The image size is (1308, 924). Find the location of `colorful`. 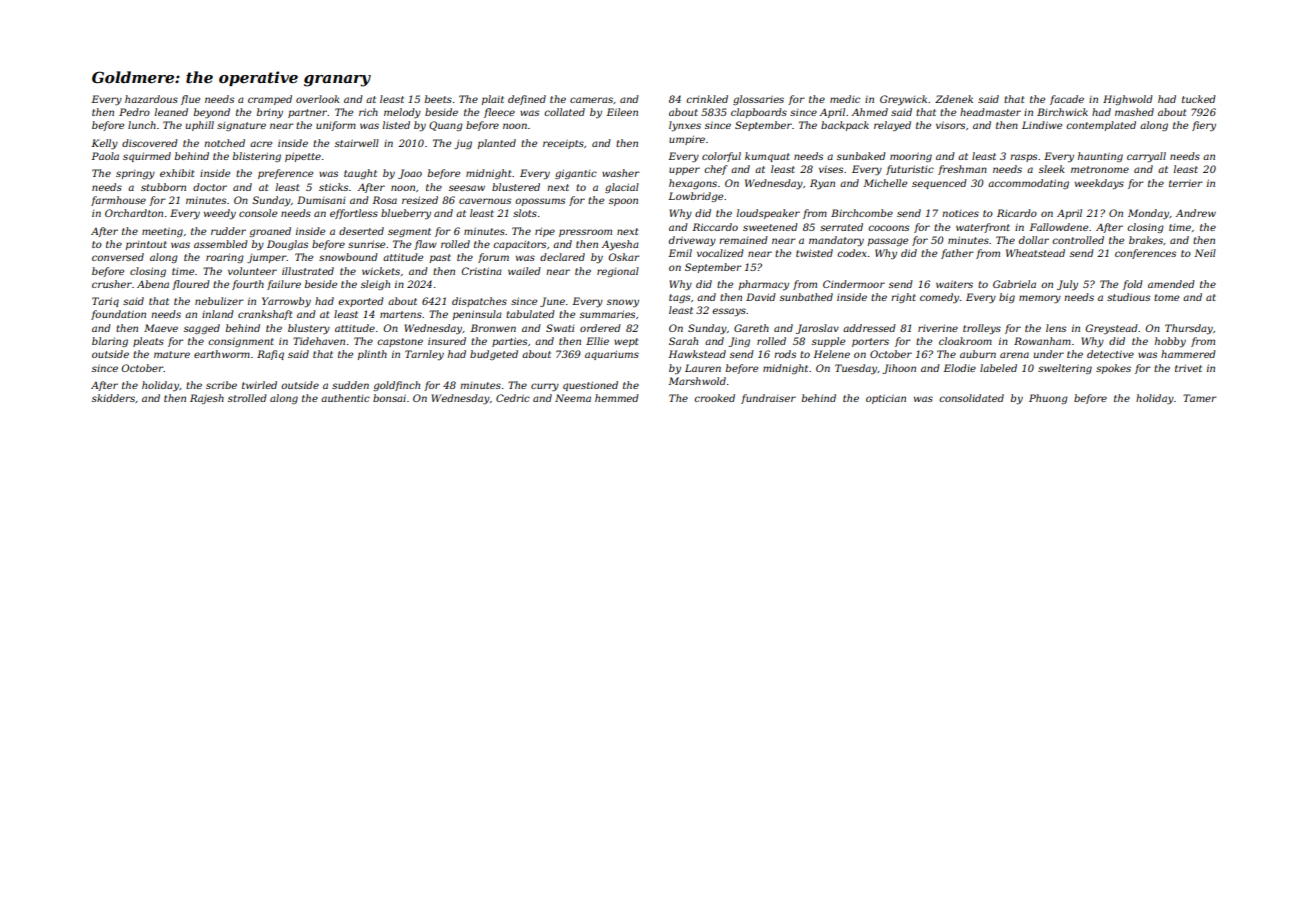

colorful is located at coordinates (721, 157).
